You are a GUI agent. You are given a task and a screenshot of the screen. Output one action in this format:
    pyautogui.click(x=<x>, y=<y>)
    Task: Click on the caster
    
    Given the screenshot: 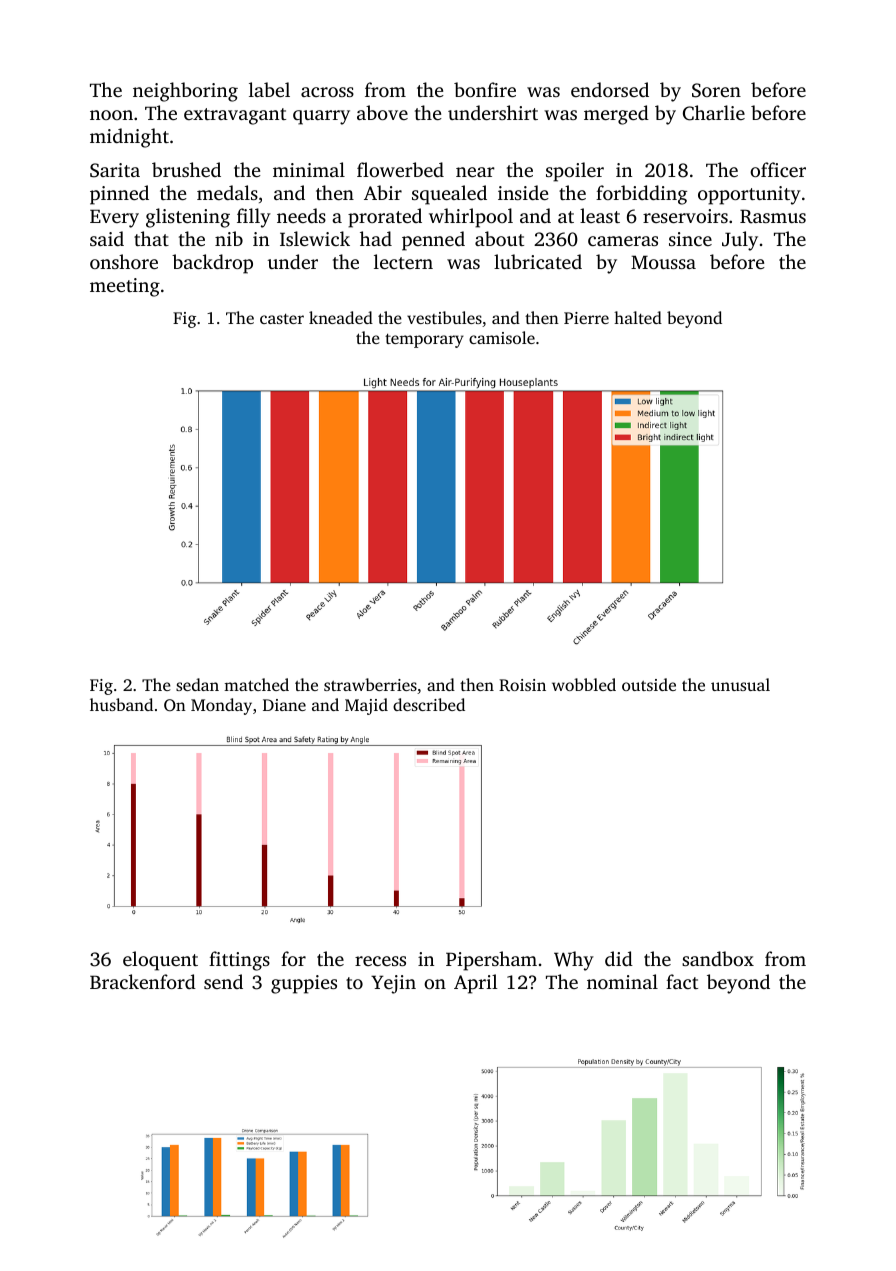 What is the action you would take?
    pyautogui.click(x=282, y=319)
